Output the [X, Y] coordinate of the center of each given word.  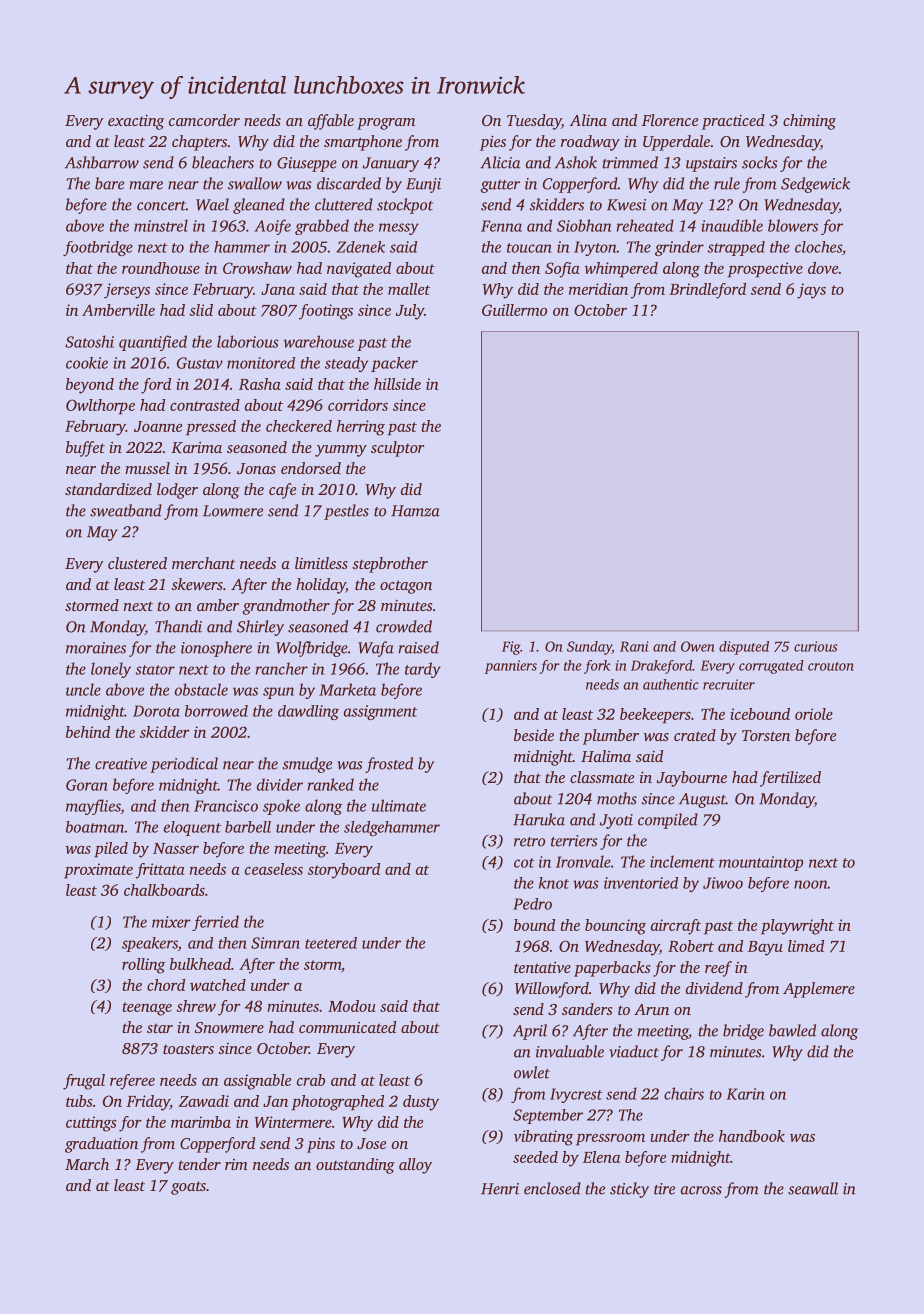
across [701, 1190]
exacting [136, 122]
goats [188, 1188]
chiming [809, 122]
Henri [500, 1189]
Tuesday [534, 122]
